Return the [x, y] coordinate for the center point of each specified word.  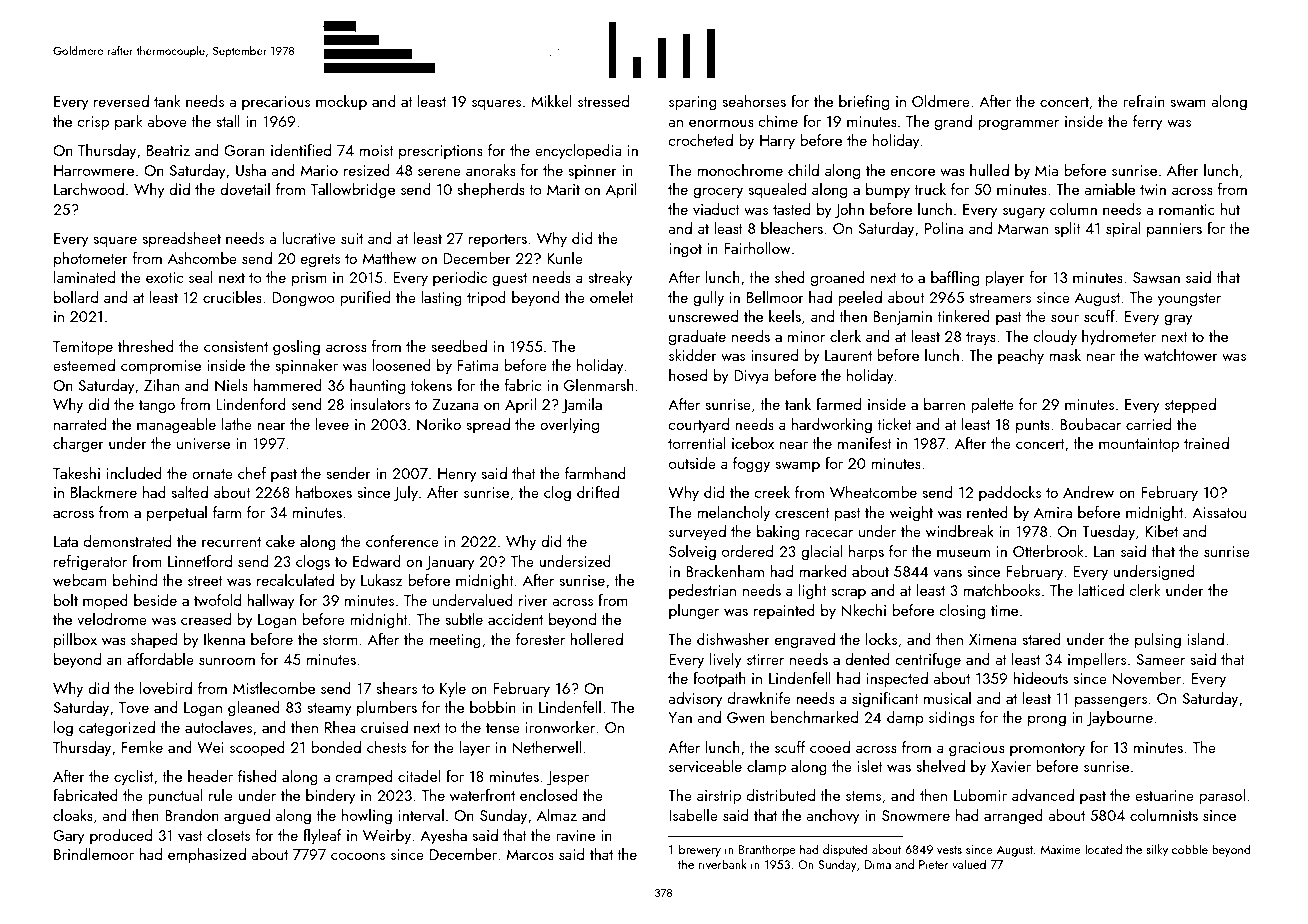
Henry [457, 475]
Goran [244, 150]
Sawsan [1156, 277]
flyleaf [322, 837]
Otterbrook [1048, 551]
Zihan [161, 385]
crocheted [700, 140]
